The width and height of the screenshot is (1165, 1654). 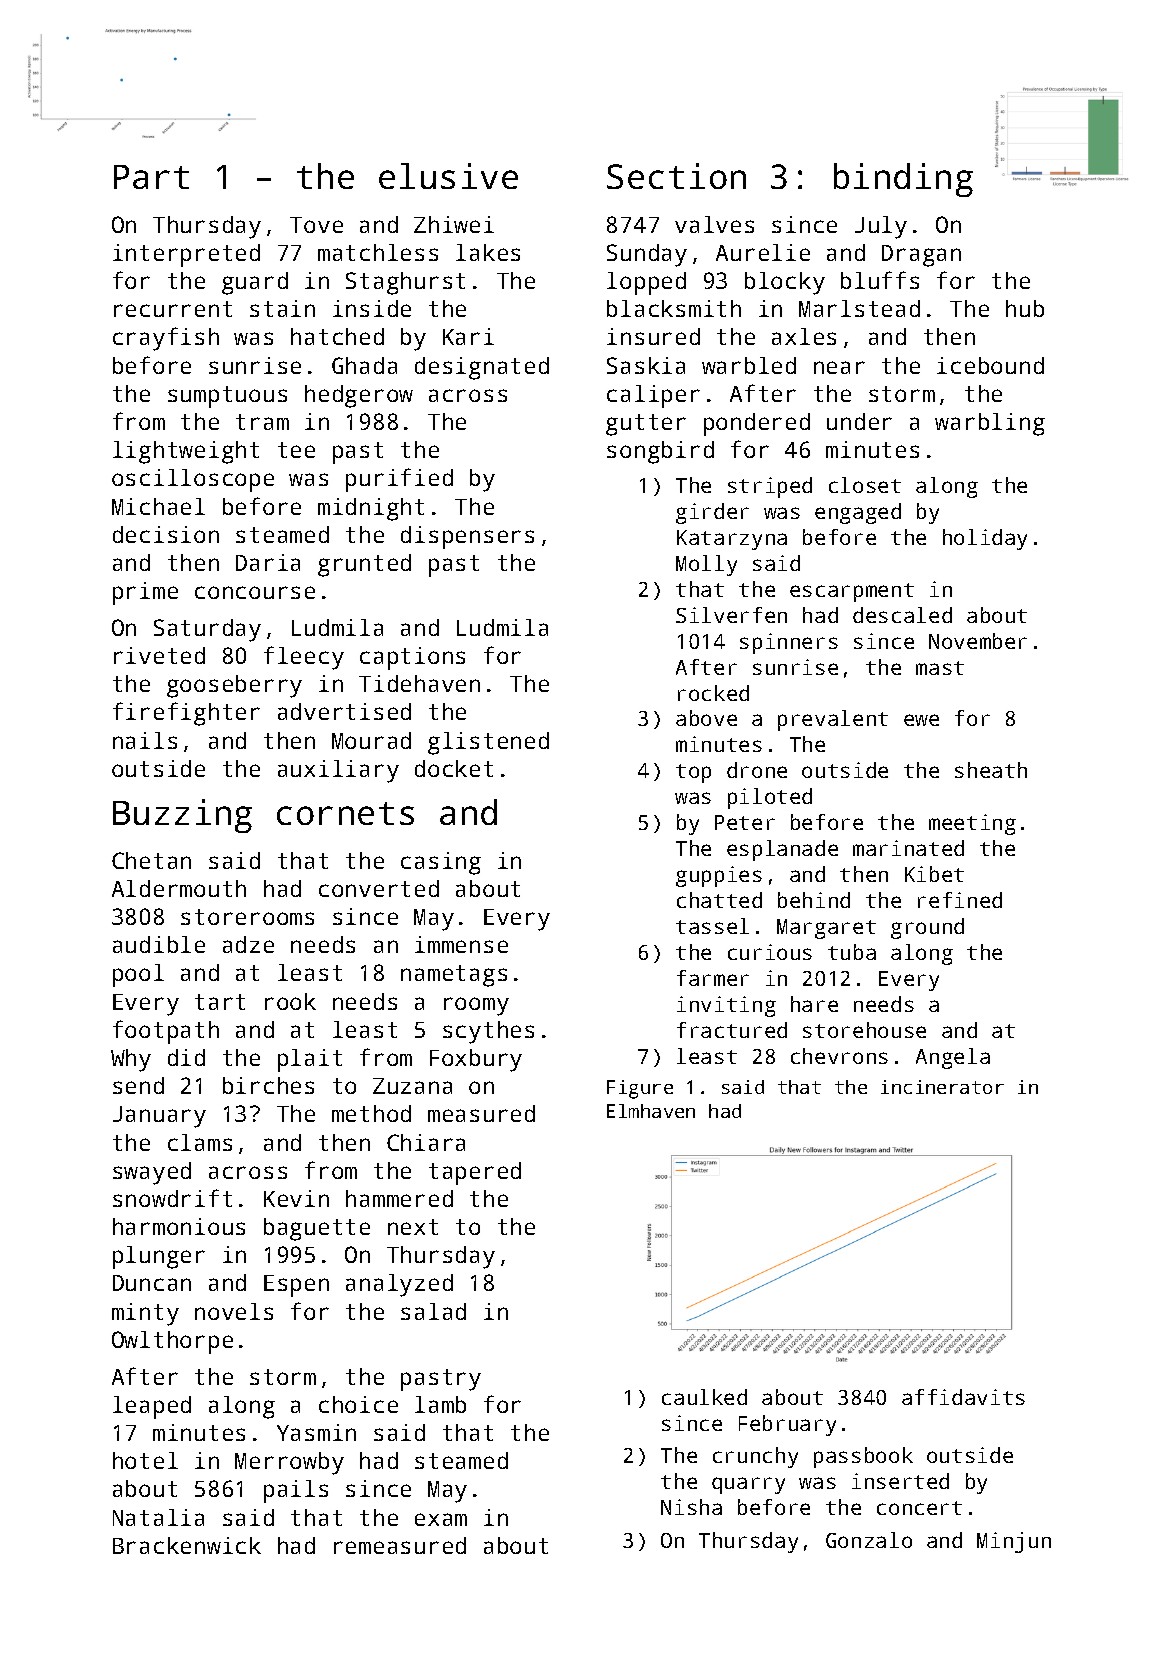 What do you see at coordinates (440, 1404) in the screenshot?
I see `lamb` at bounding box center [440, 1404].
